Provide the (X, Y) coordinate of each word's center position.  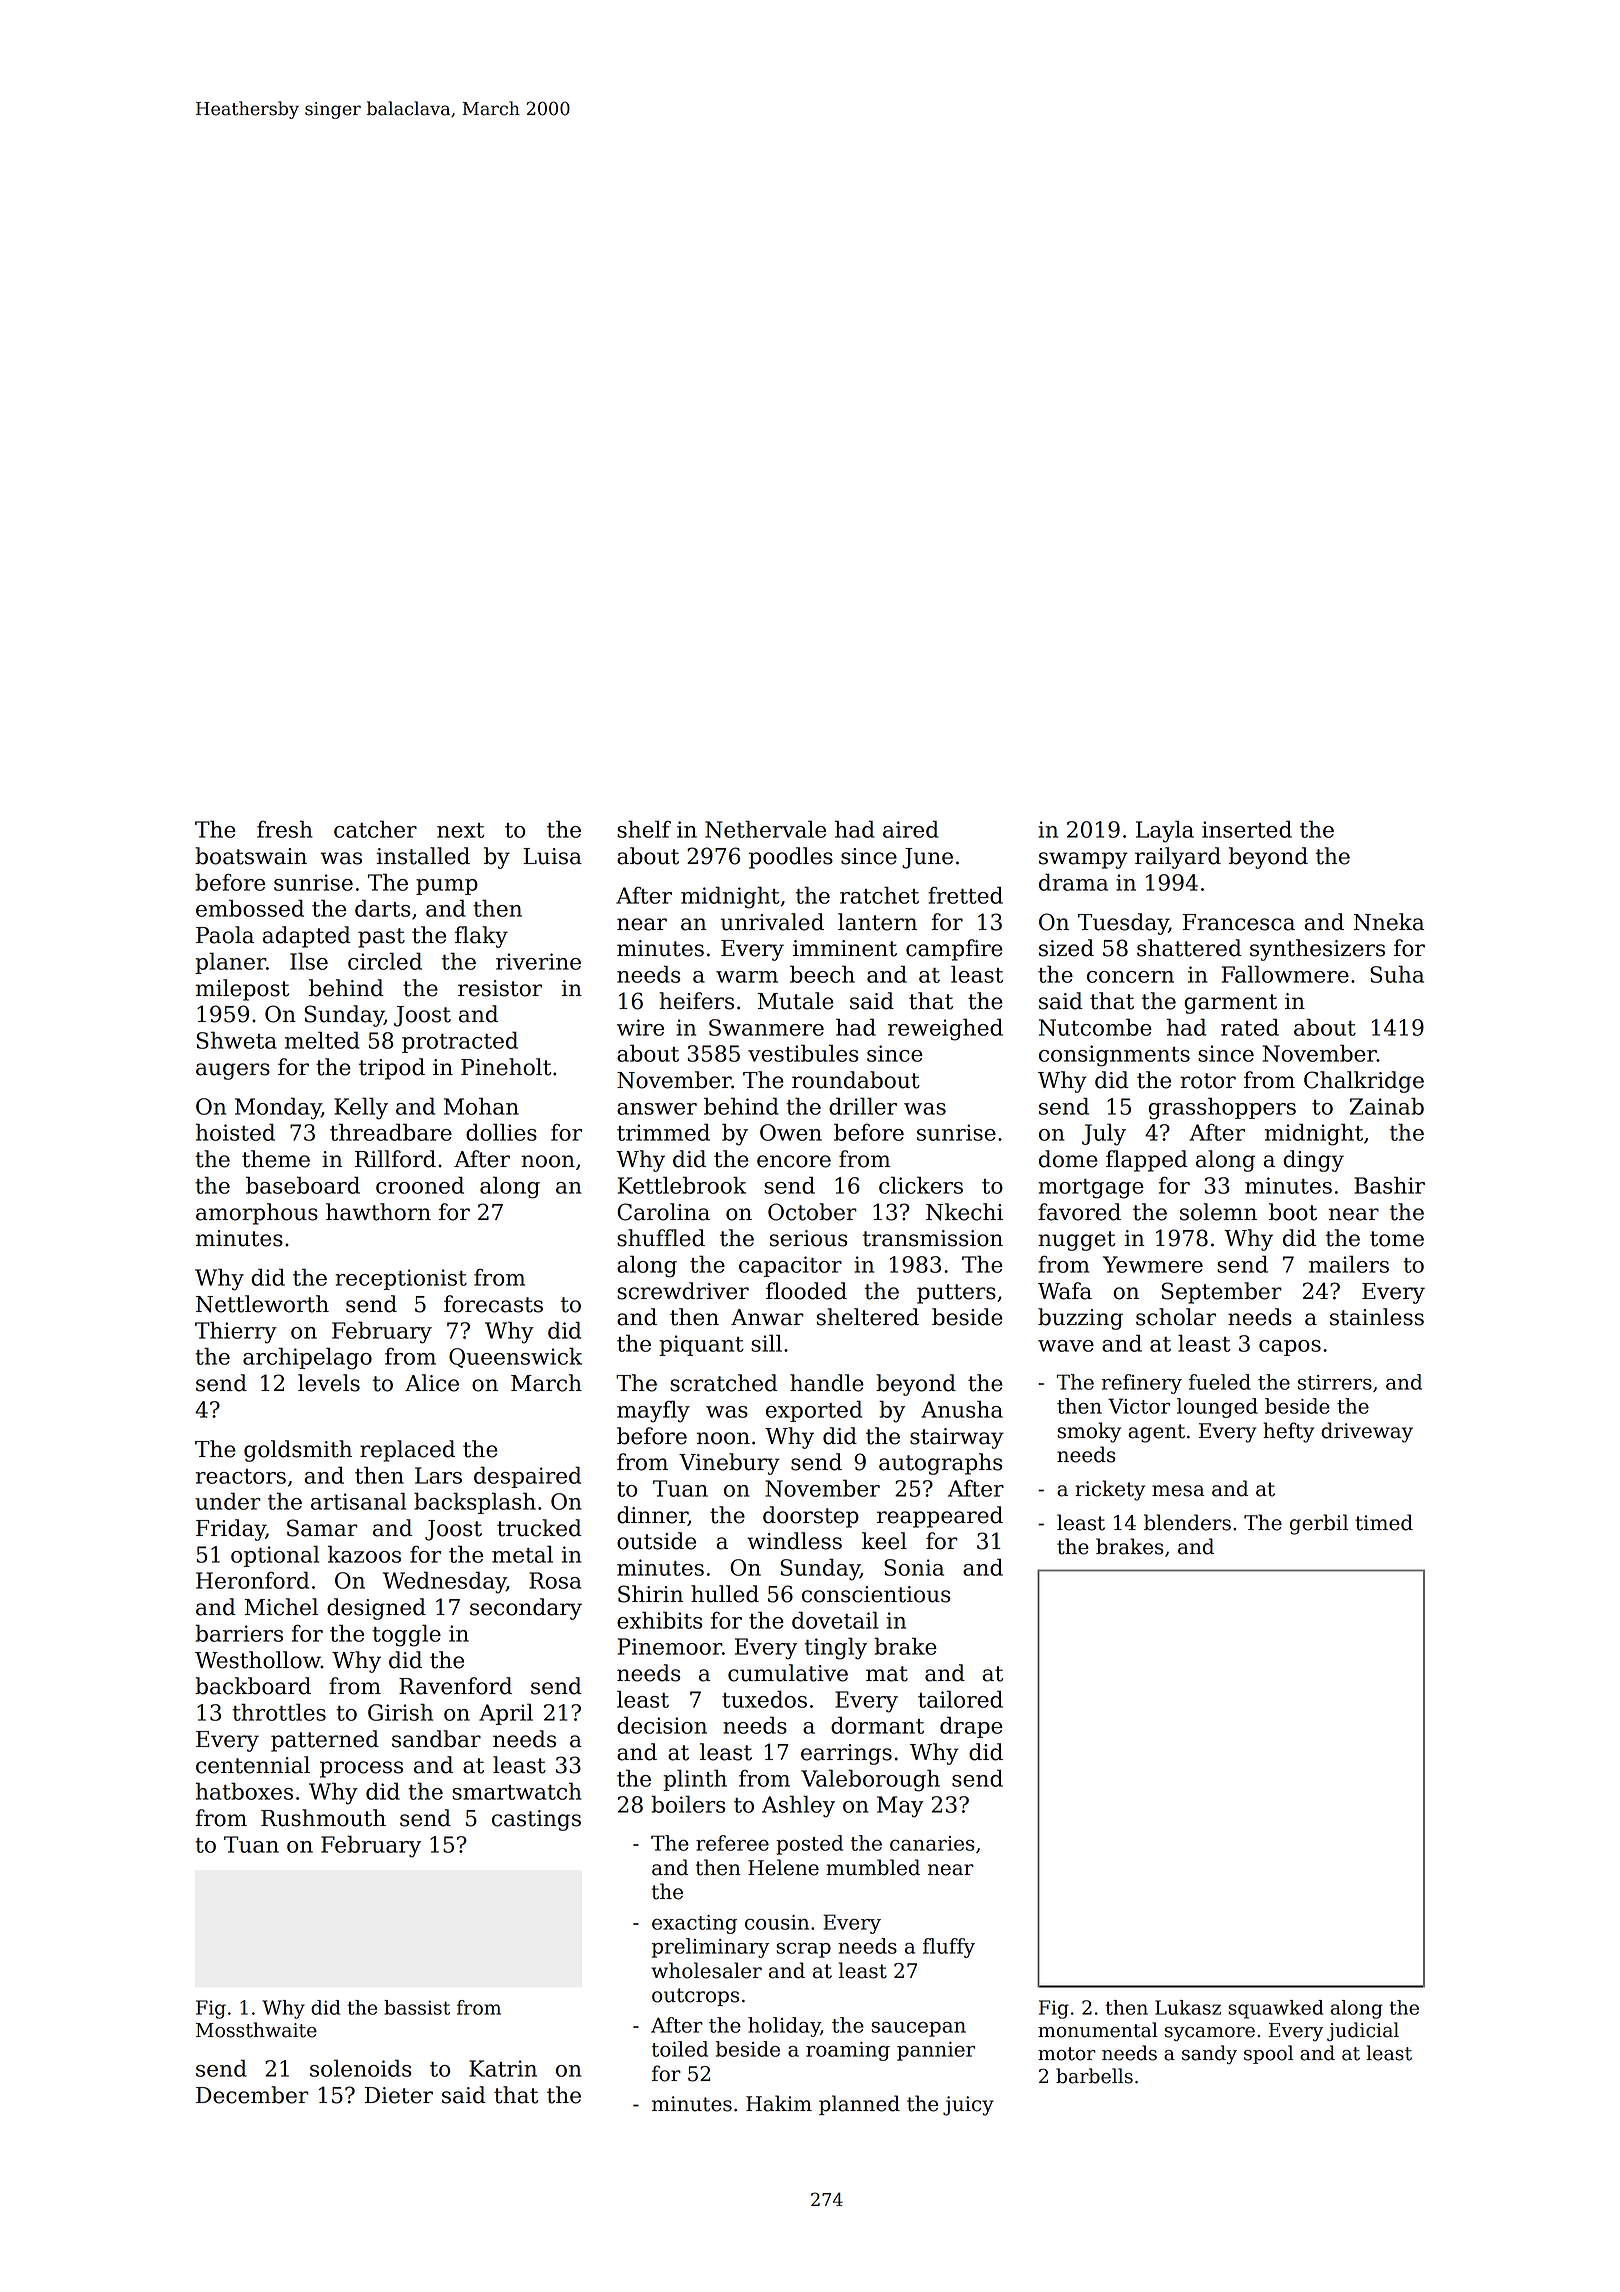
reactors (241, 1476)
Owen (791, 1132)
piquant (701, 1345)
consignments (1114, 1056)
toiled (680, 2049)
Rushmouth (323, 1818)
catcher (375, 829)
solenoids (361, 2068)
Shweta (237, 1040)
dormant (877, 1725)
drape (971, 1727)
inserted (1247, 829)
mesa (1178, 1491)
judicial (1363, 2031)
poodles (791, 858)
